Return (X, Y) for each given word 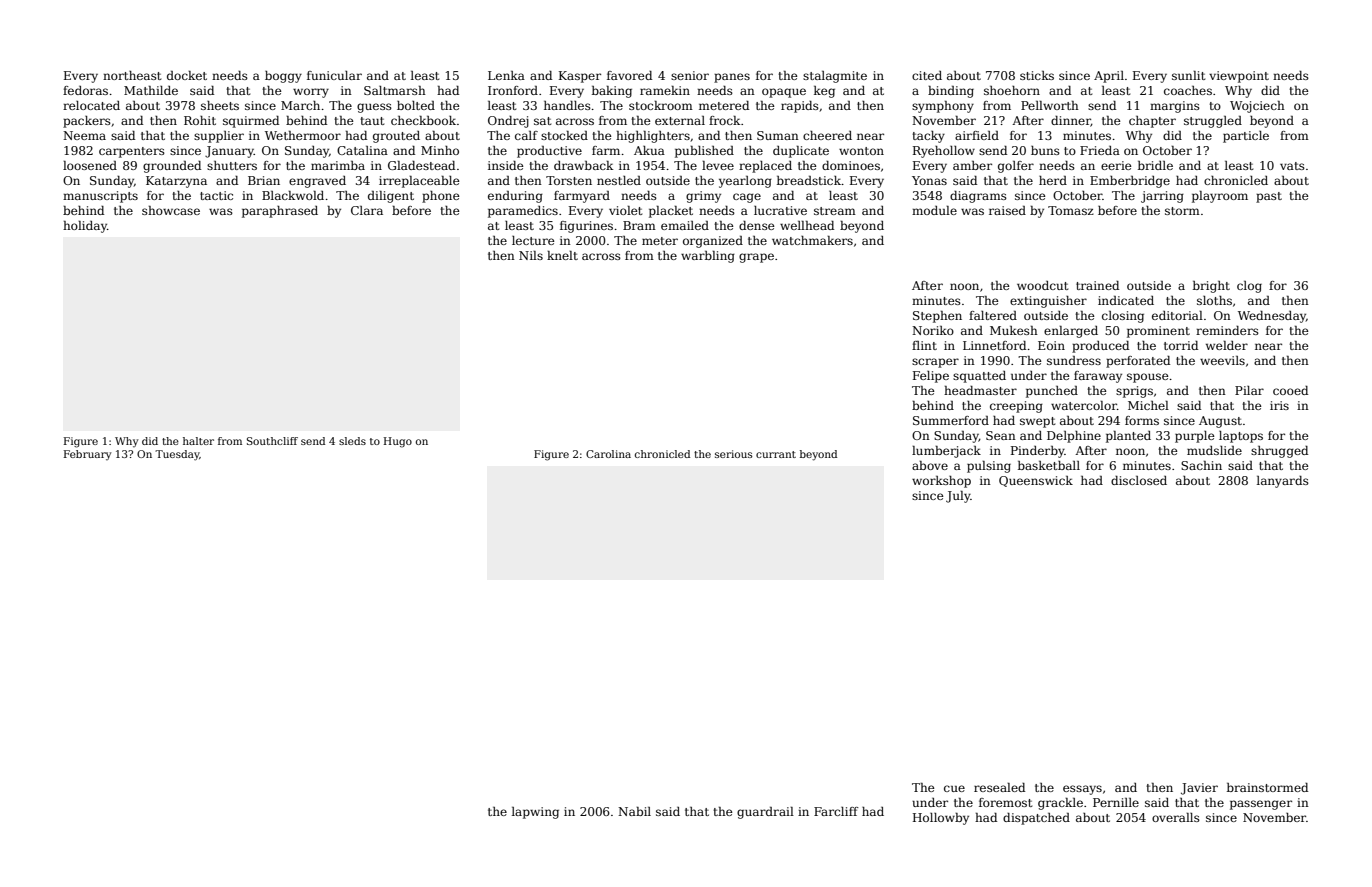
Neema (84, 135)
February (88, 455)
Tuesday (177, 455)
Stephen (937, 317)
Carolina (608, 454)
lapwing (535, 813)
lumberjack (946, 452)
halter (198, 441)
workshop (941, 482)
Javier (1199, 789)
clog (1249, 287)
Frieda (1100, 150)
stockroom (661, 105)
